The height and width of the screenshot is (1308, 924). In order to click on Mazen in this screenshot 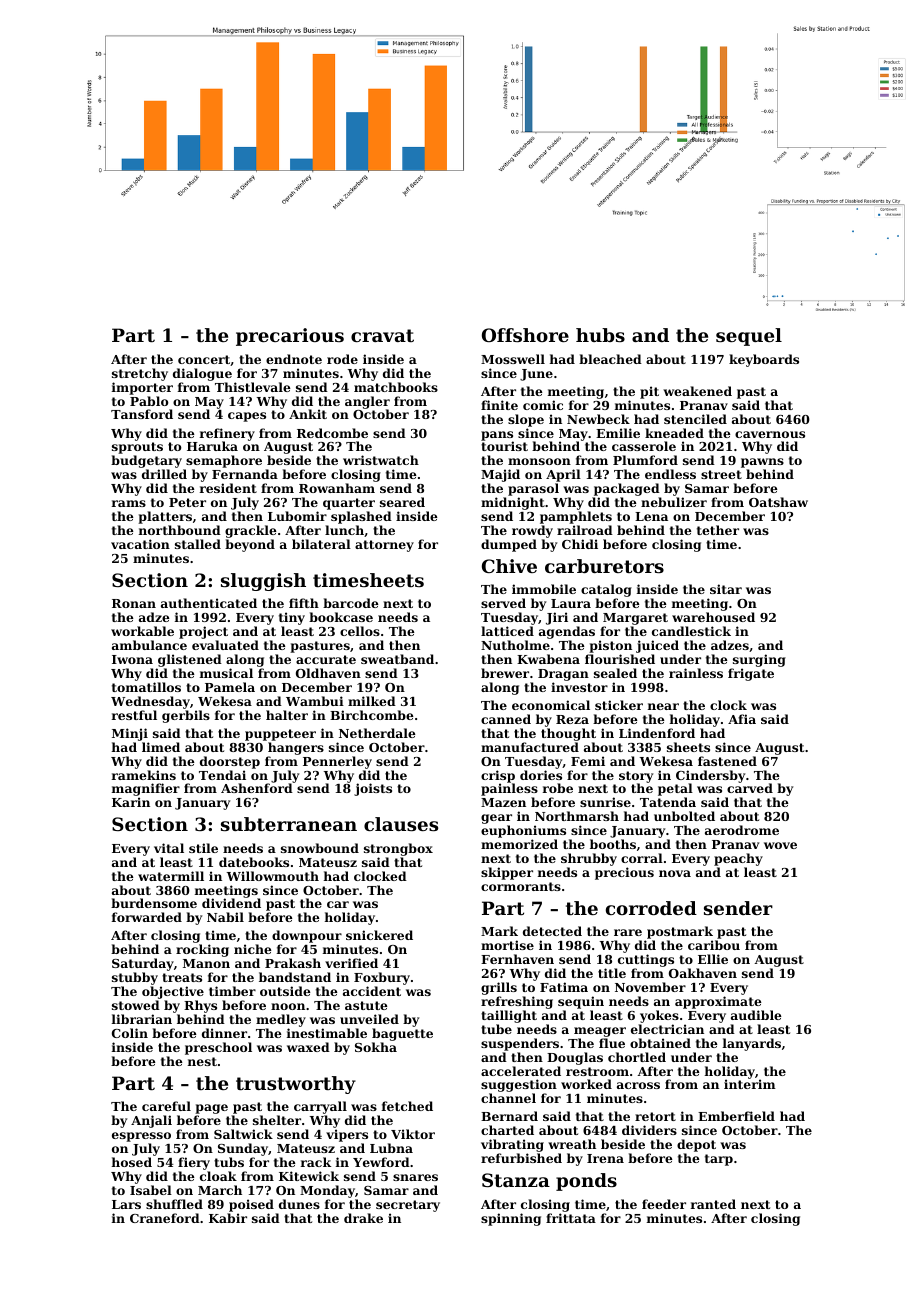, I will do `click(503, 802)`.
